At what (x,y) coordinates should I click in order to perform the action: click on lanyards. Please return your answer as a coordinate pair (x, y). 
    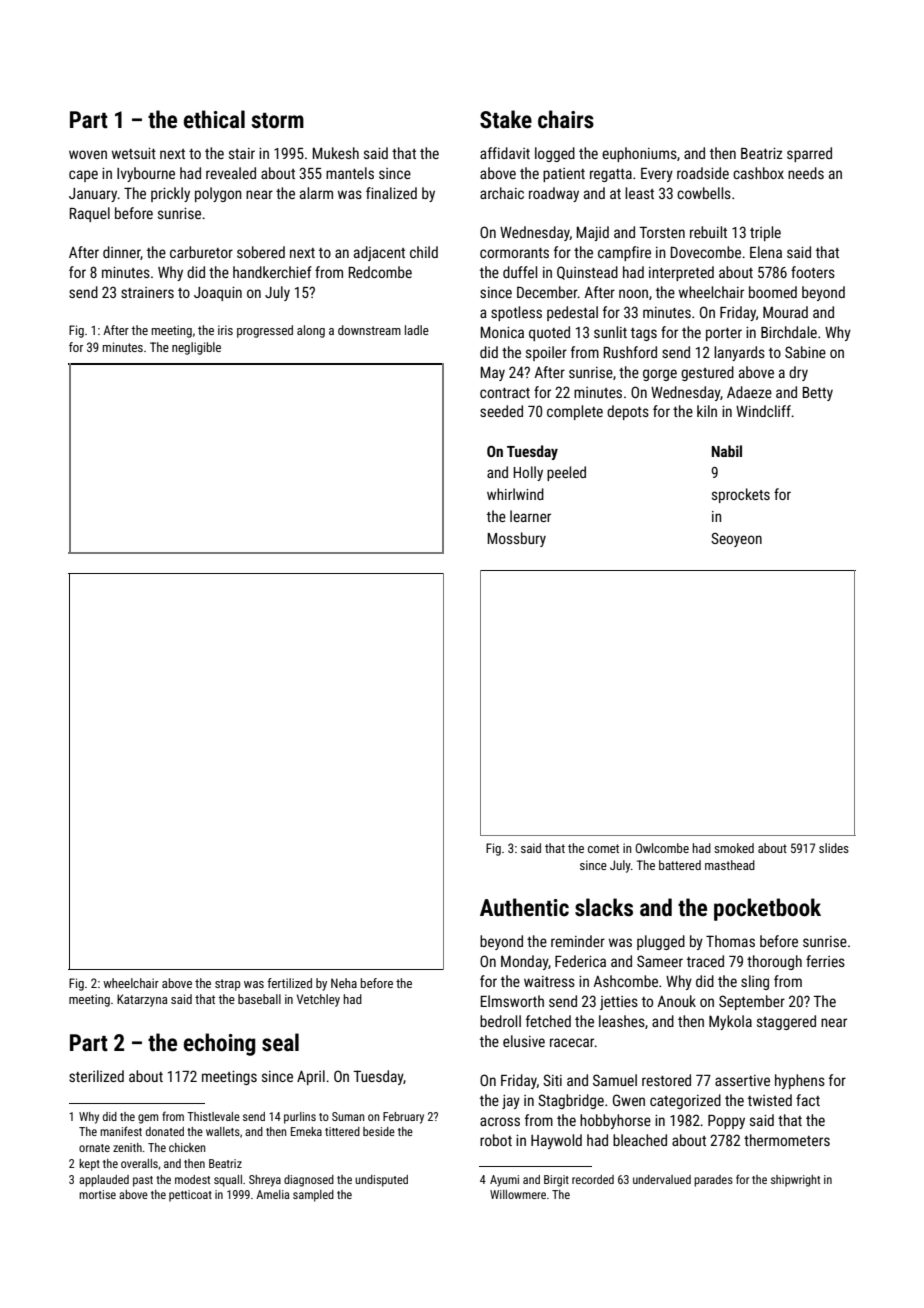
    Looking at the image, I should click on (739, 353).
